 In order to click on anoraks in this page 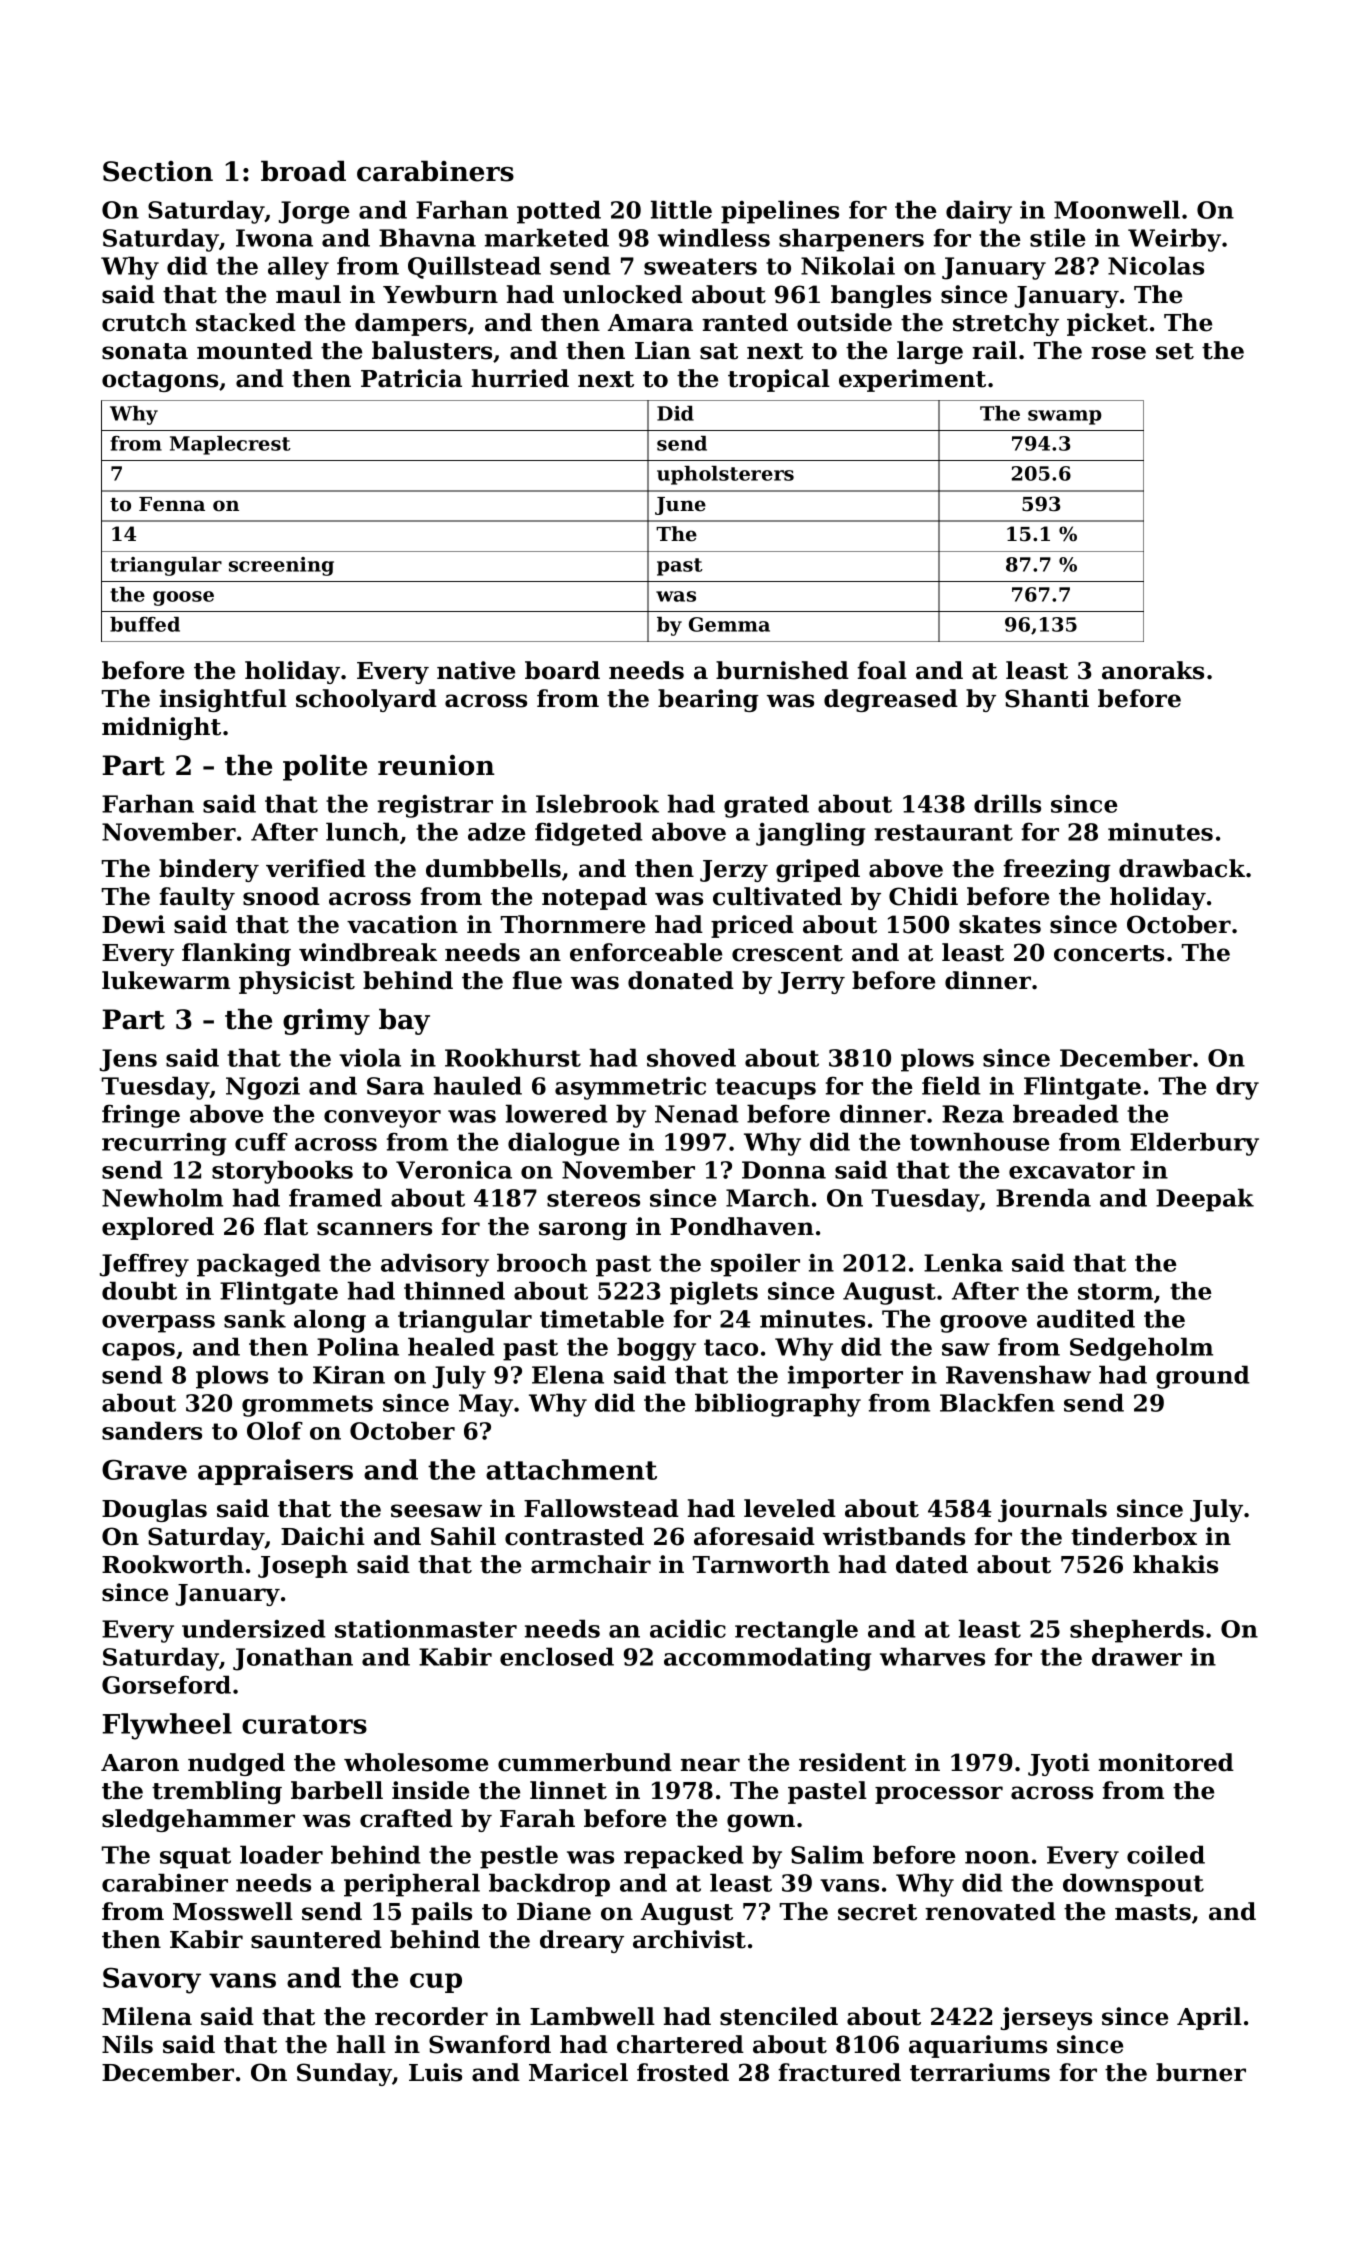, I will do `click(1153, 670)`.
